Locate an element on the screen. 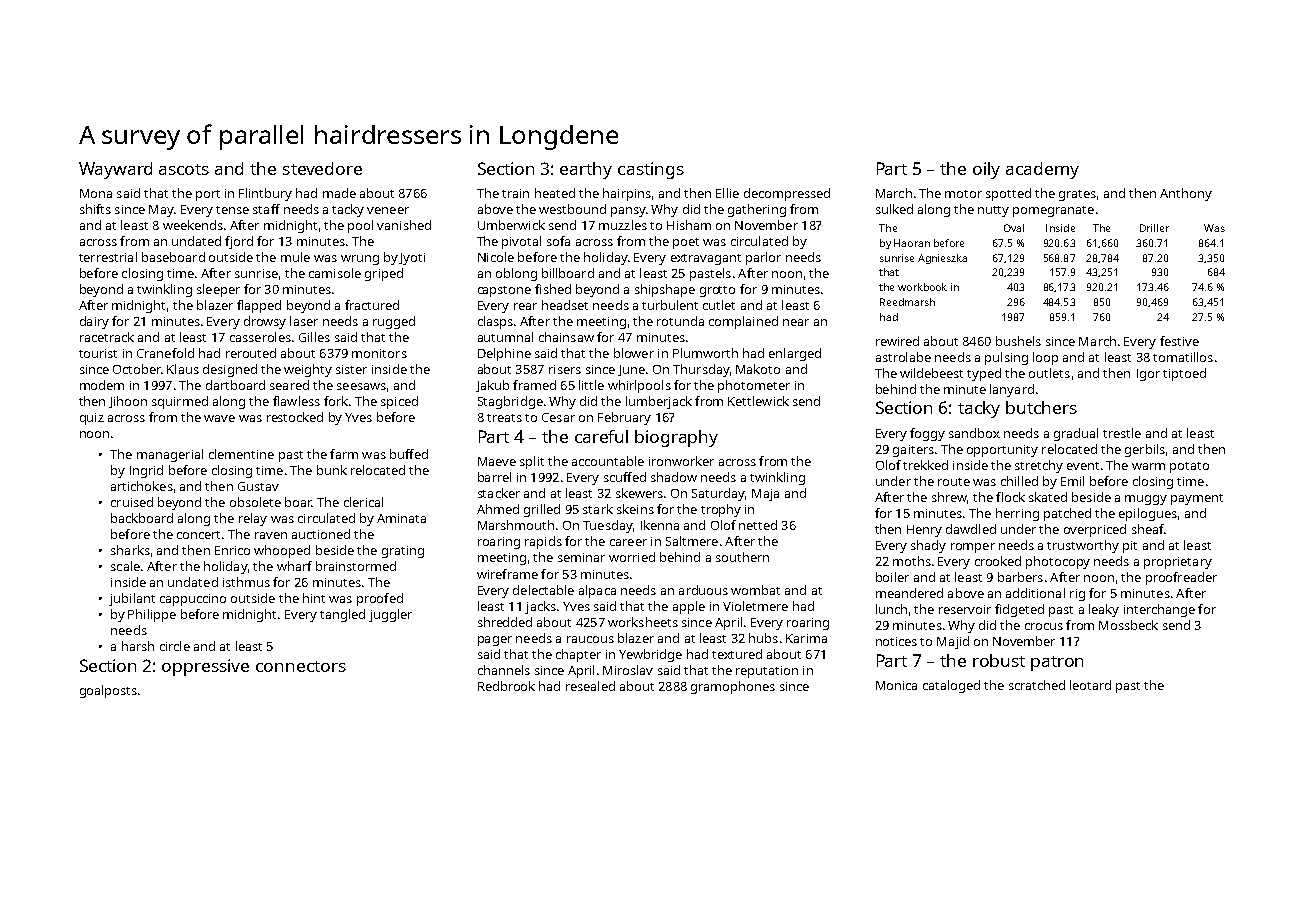  oily is located at coordinates (986, 170).
